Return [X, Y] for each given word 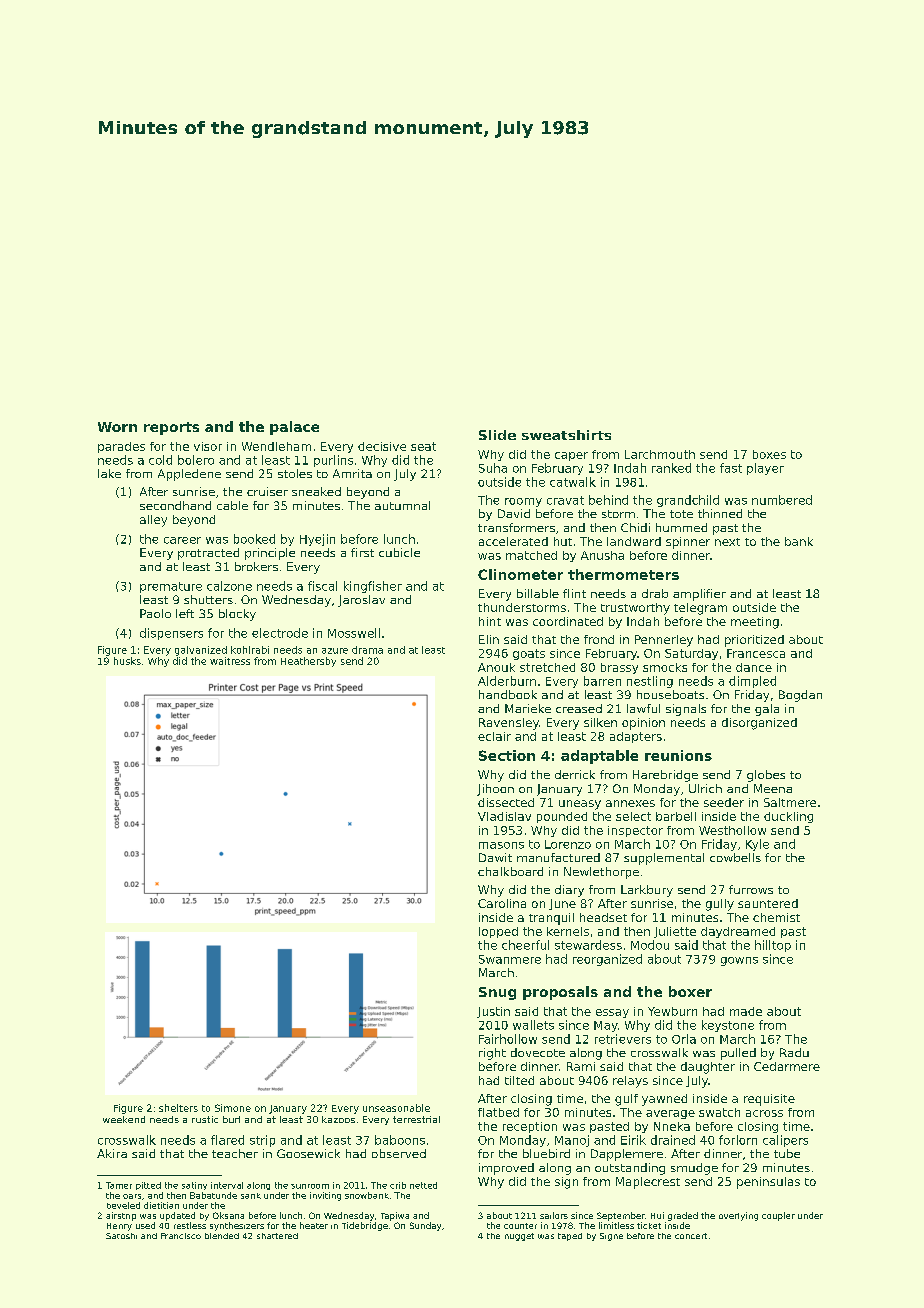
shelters [178, 1108]
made [746, 1011]
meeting [755, 623]
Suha [493, 468]
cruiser [267, 491]
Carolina [502, 903]
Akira [112, 1153]
